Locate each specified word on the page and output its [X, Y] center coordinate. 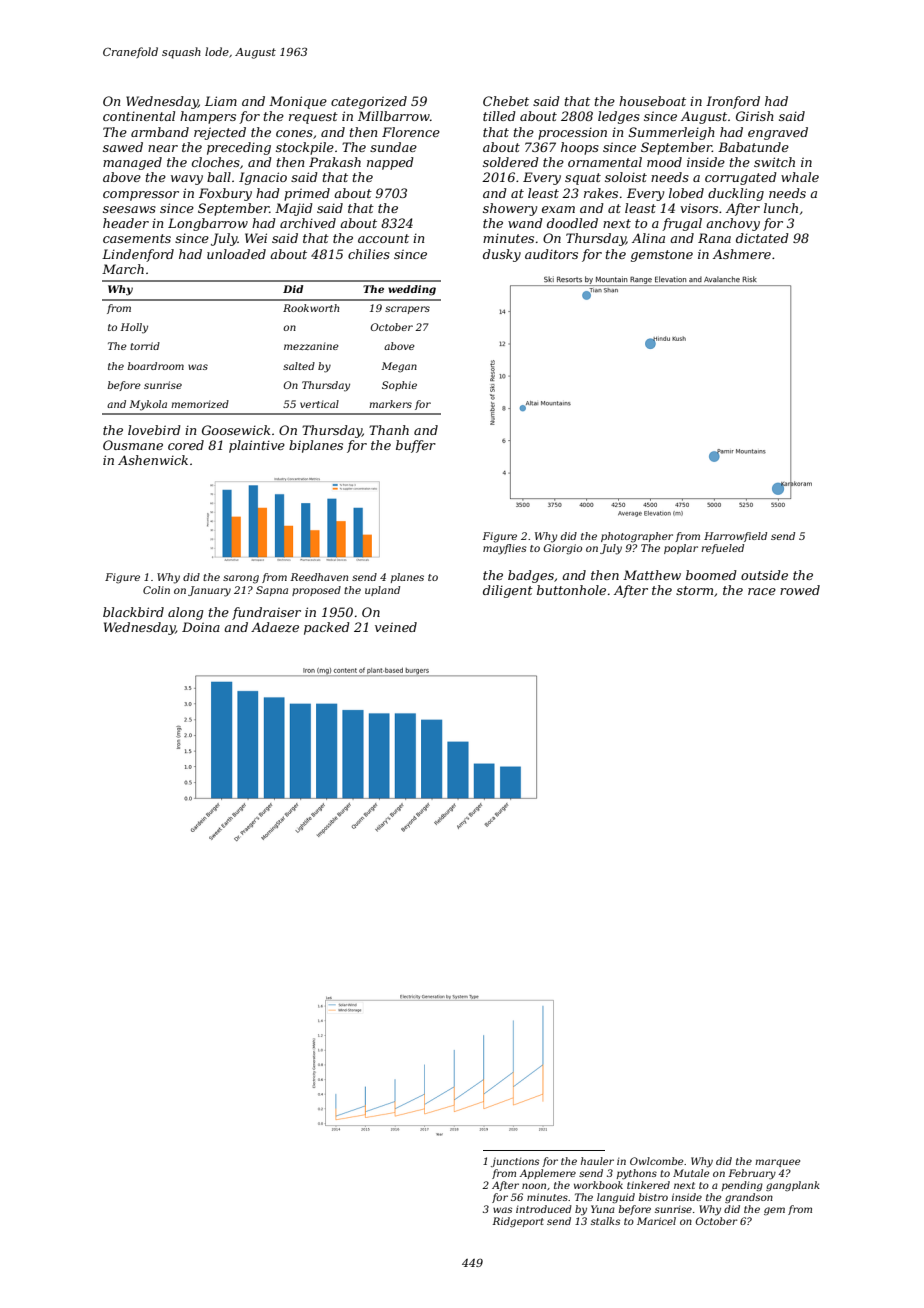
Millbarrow [394, 116]
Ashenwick [153, 460]
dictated [762, 238]
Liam [221, 101]
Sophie [399, 386]
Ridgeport [518, 1222]
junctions [515, 1162]
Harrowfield [735, 537]
